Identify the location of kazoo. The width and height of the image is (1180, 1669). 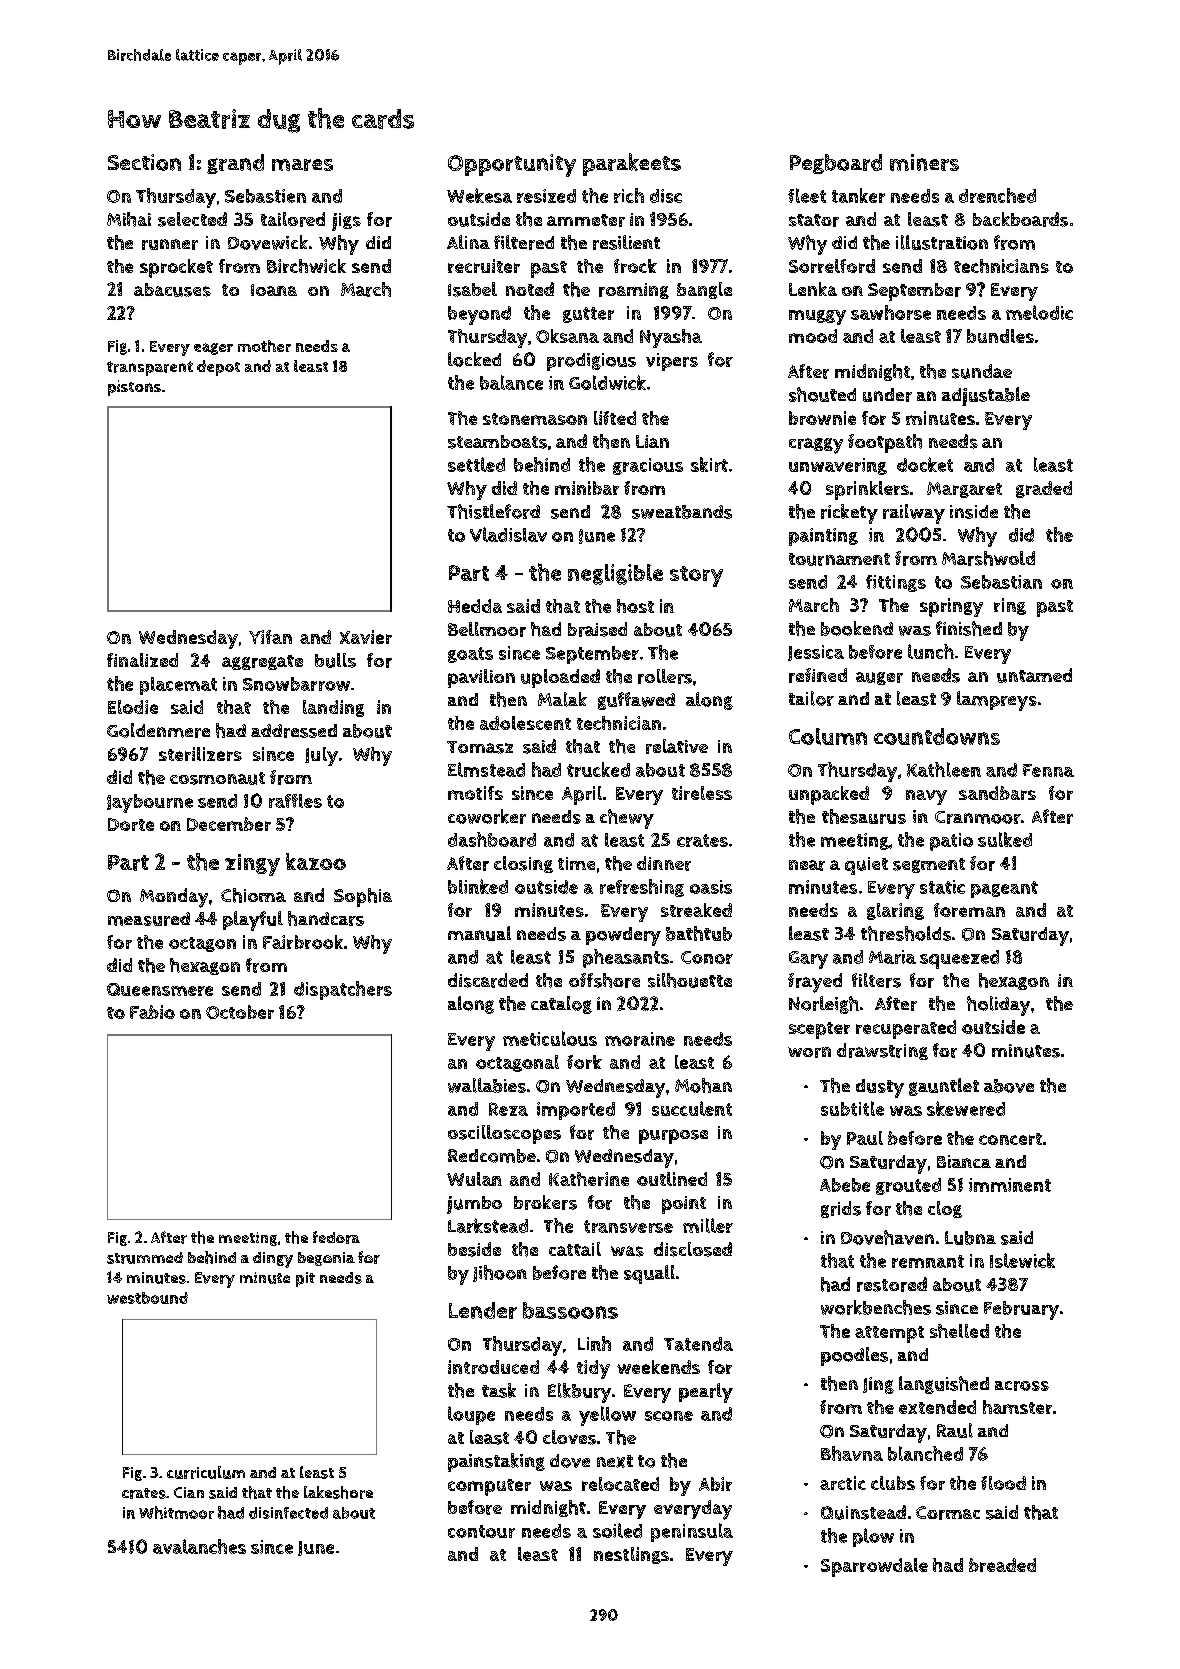
(316, 861).
